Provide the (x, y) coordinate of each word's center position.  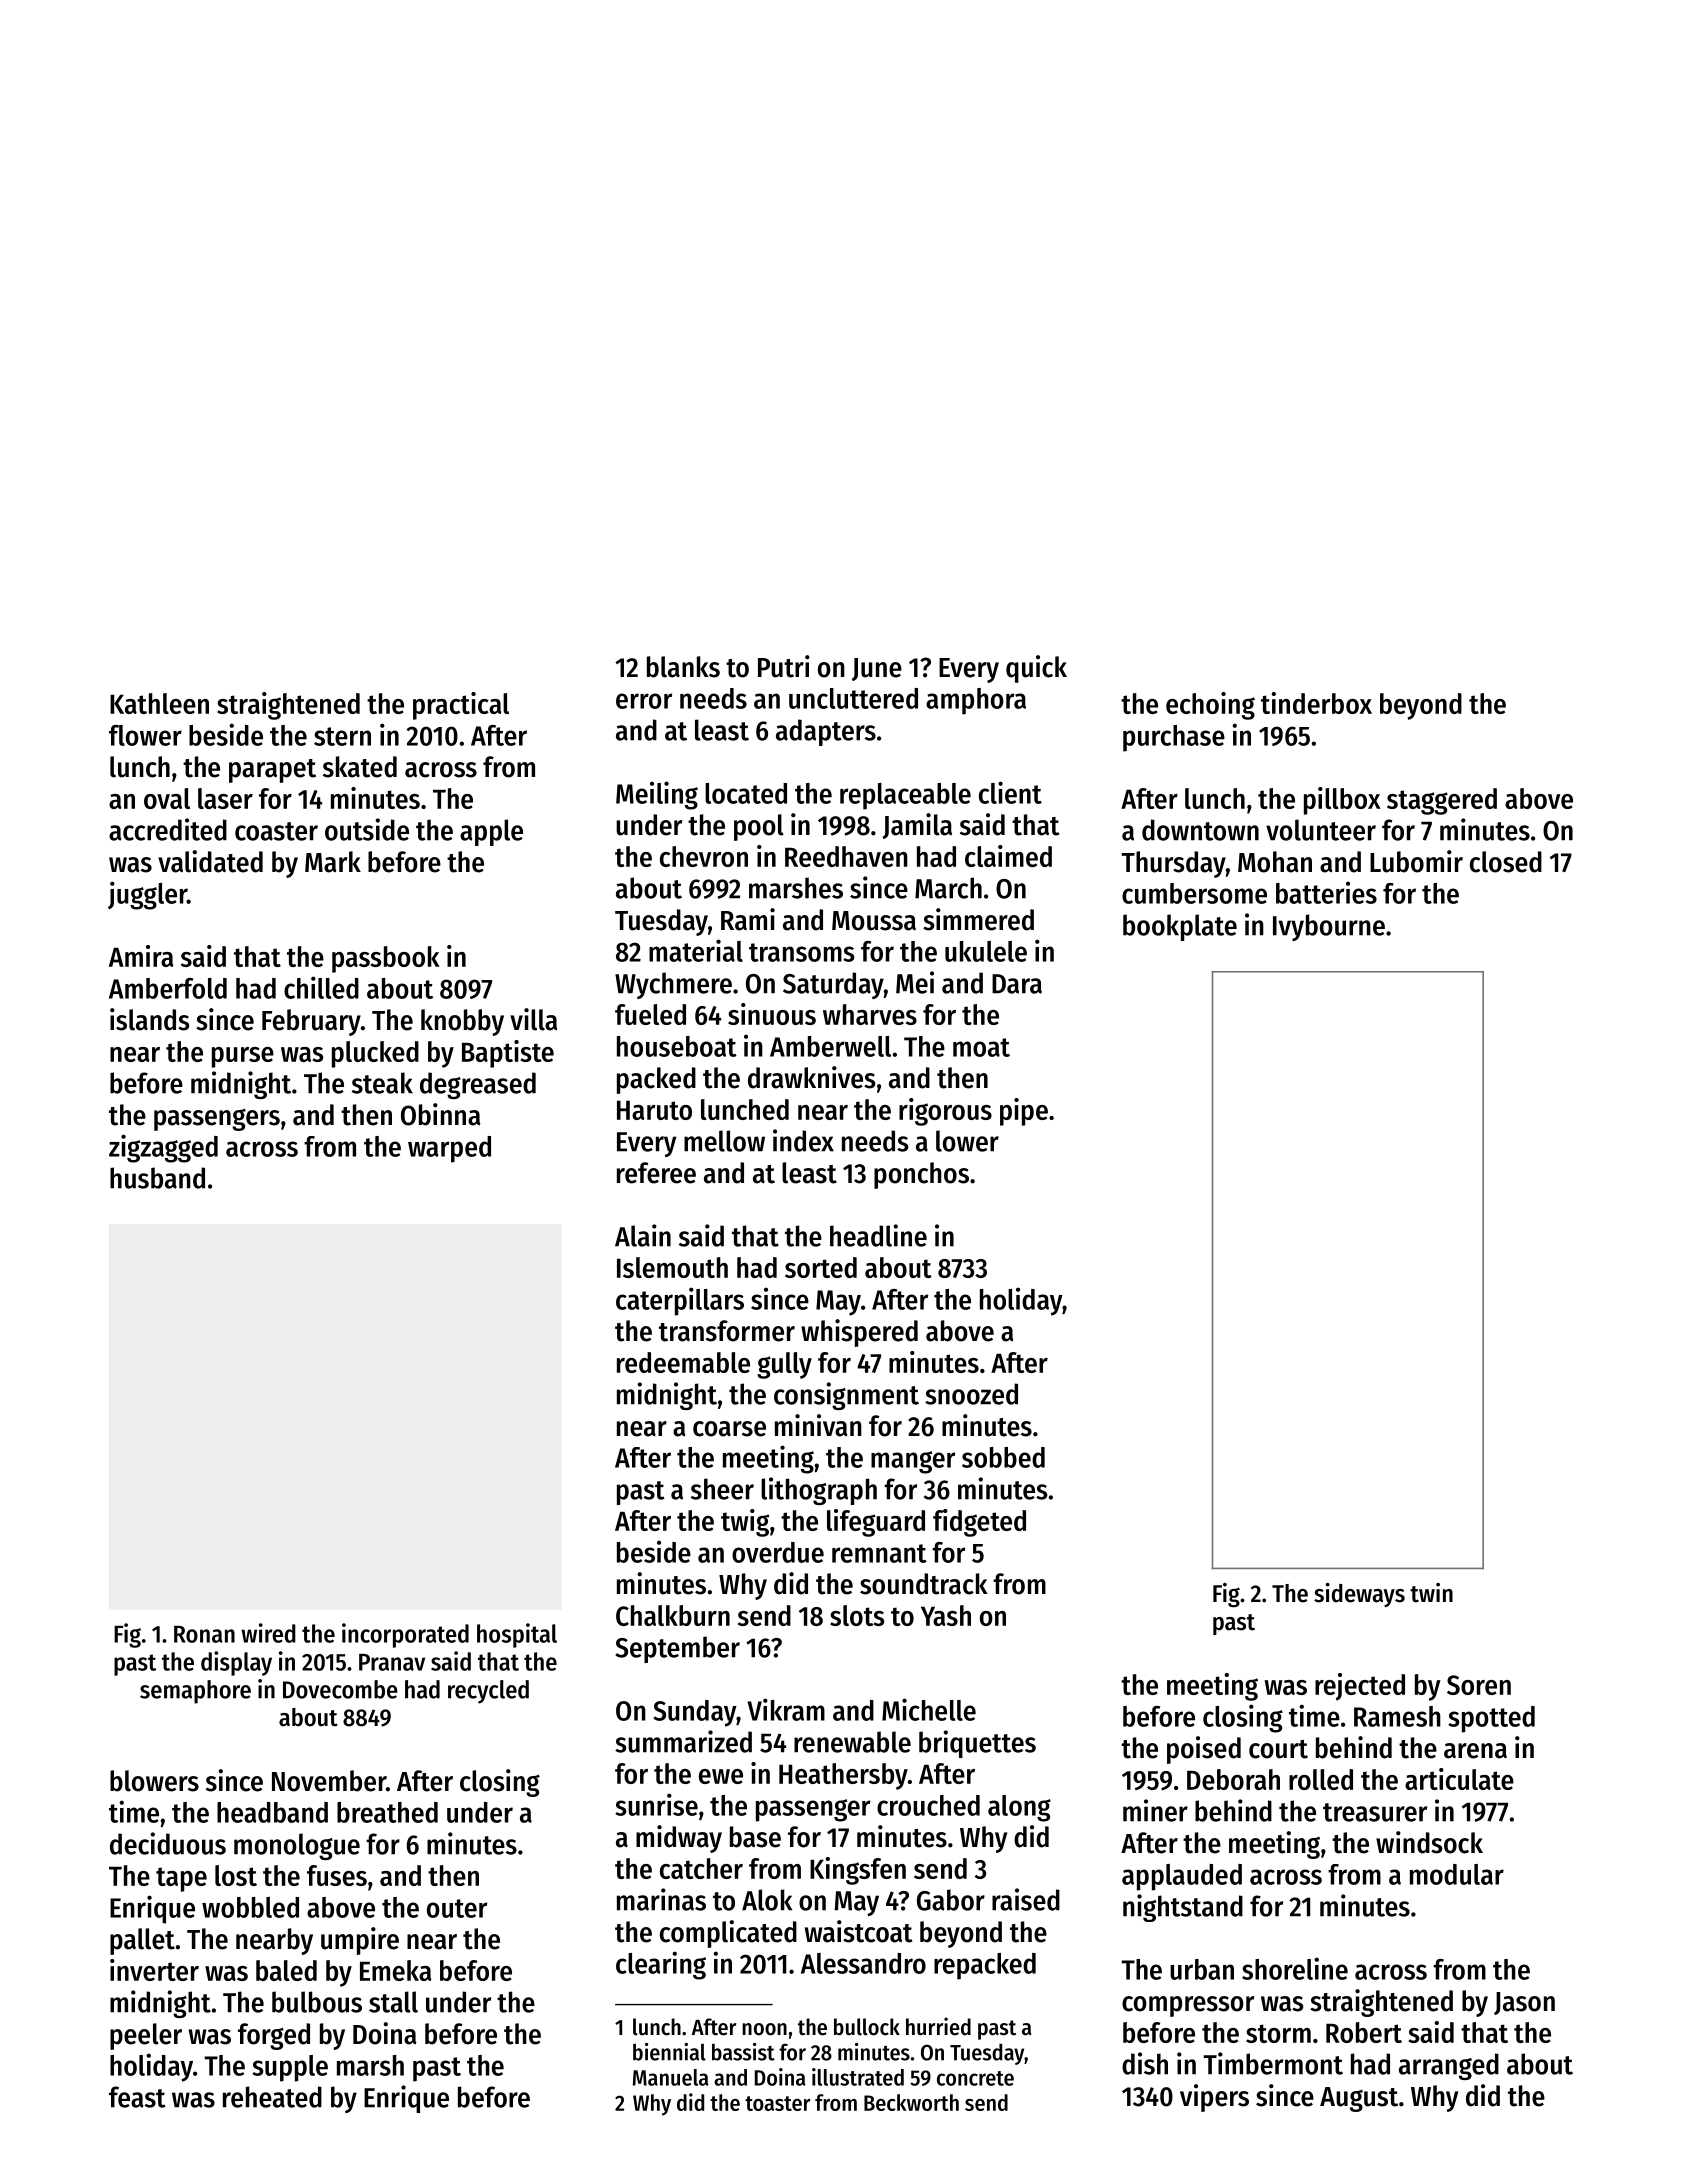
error (644, 701)
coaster (276, 831)
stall (393, 2002)
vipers (1214, 2098)
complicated (728, 1934)
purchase (1174, 738)
